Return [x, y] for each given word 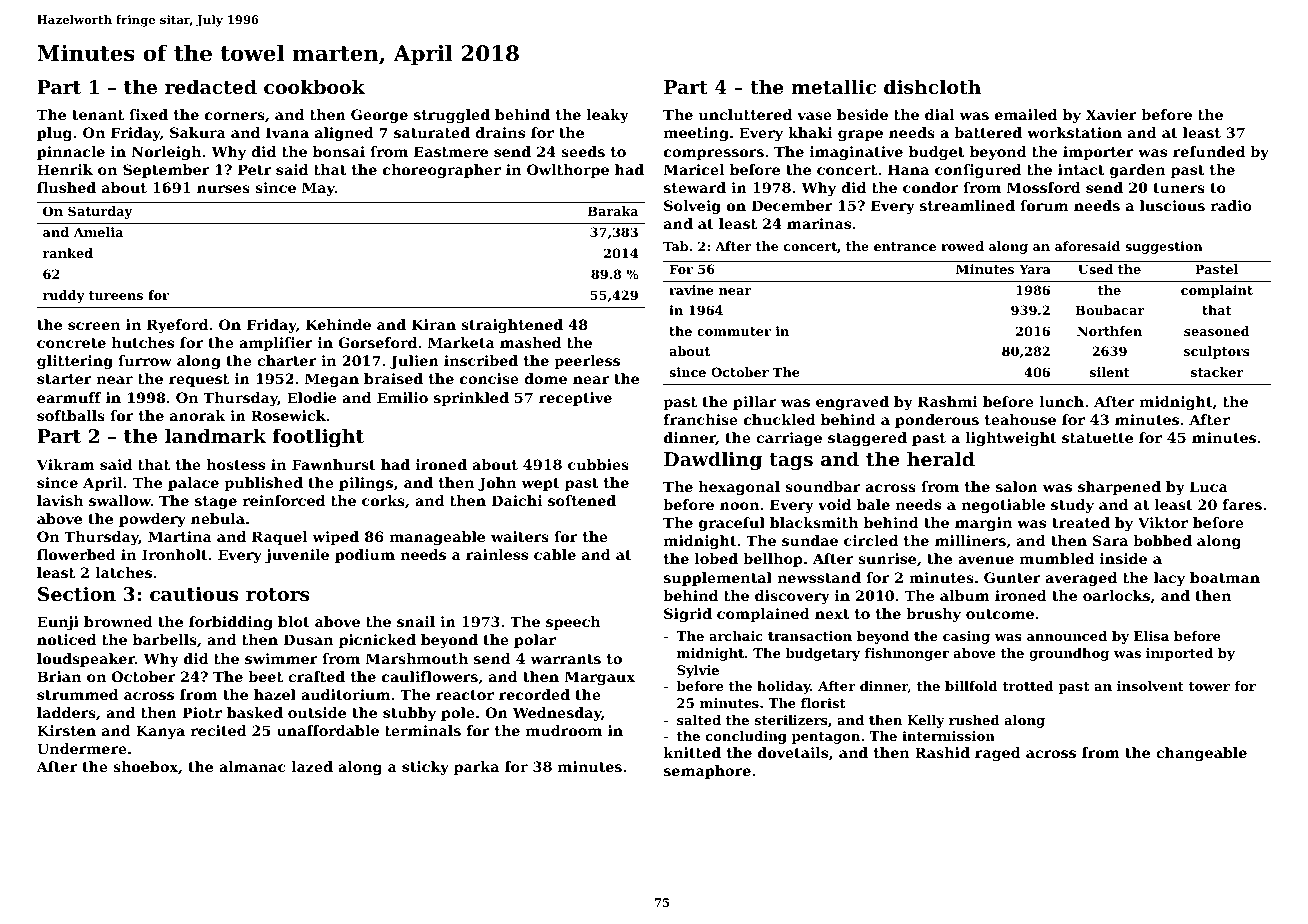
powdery [152, 520]
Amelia [98, 232]
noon [739, 506]
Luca [1209, 486]
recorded [534, 694]
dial [940, 114]
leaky [608, 116]
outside [317, 712]
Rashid [942, 752]
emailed [1026, 114]
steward [695, 187]
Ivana [287, 132]
